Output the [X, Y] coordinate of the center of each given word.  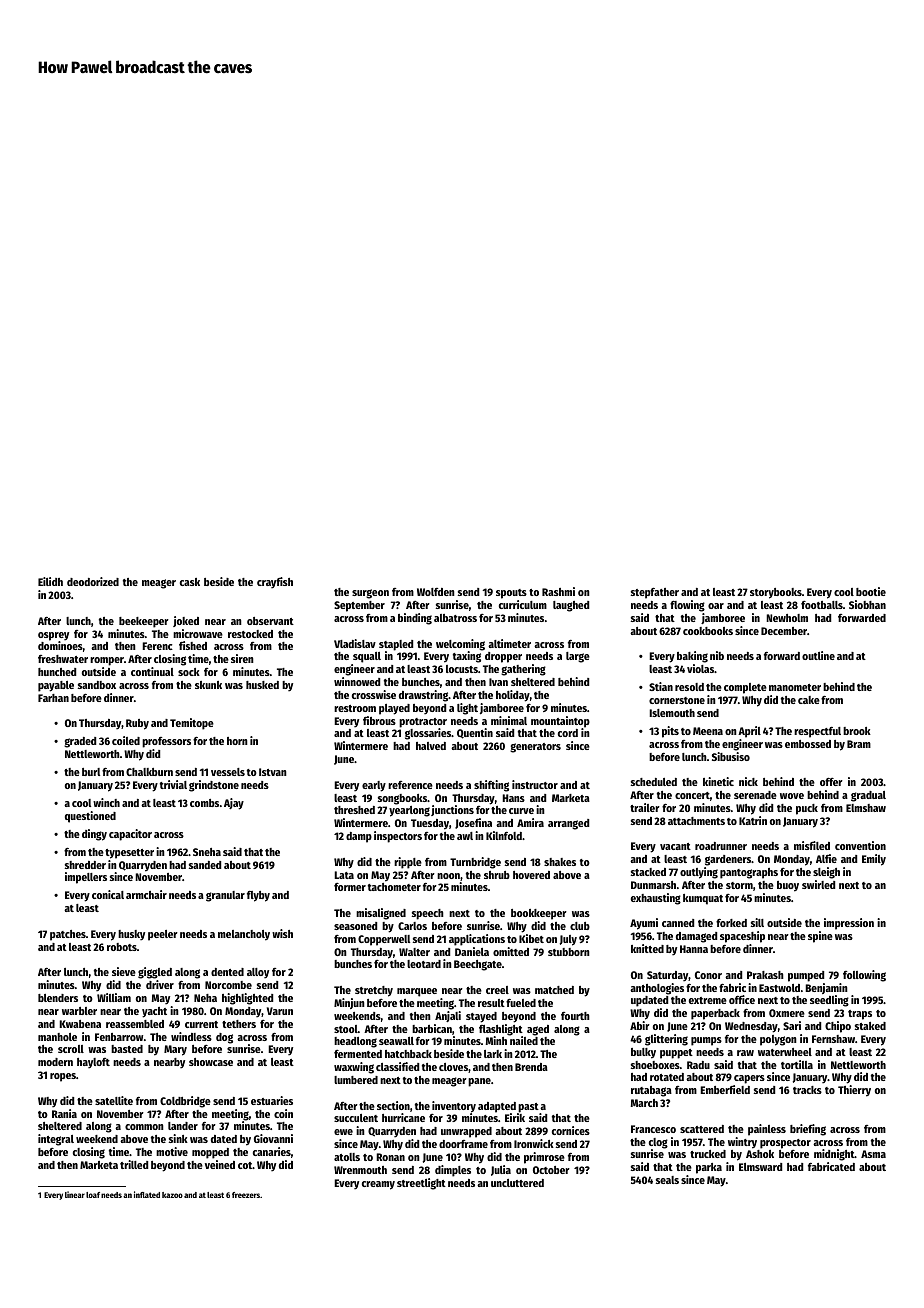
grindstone [214, 786]
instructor [535, 784]
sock [189, 672]
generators [535, 748]
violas [700, 668]
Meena [708, 731]
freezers [246, 1195]
